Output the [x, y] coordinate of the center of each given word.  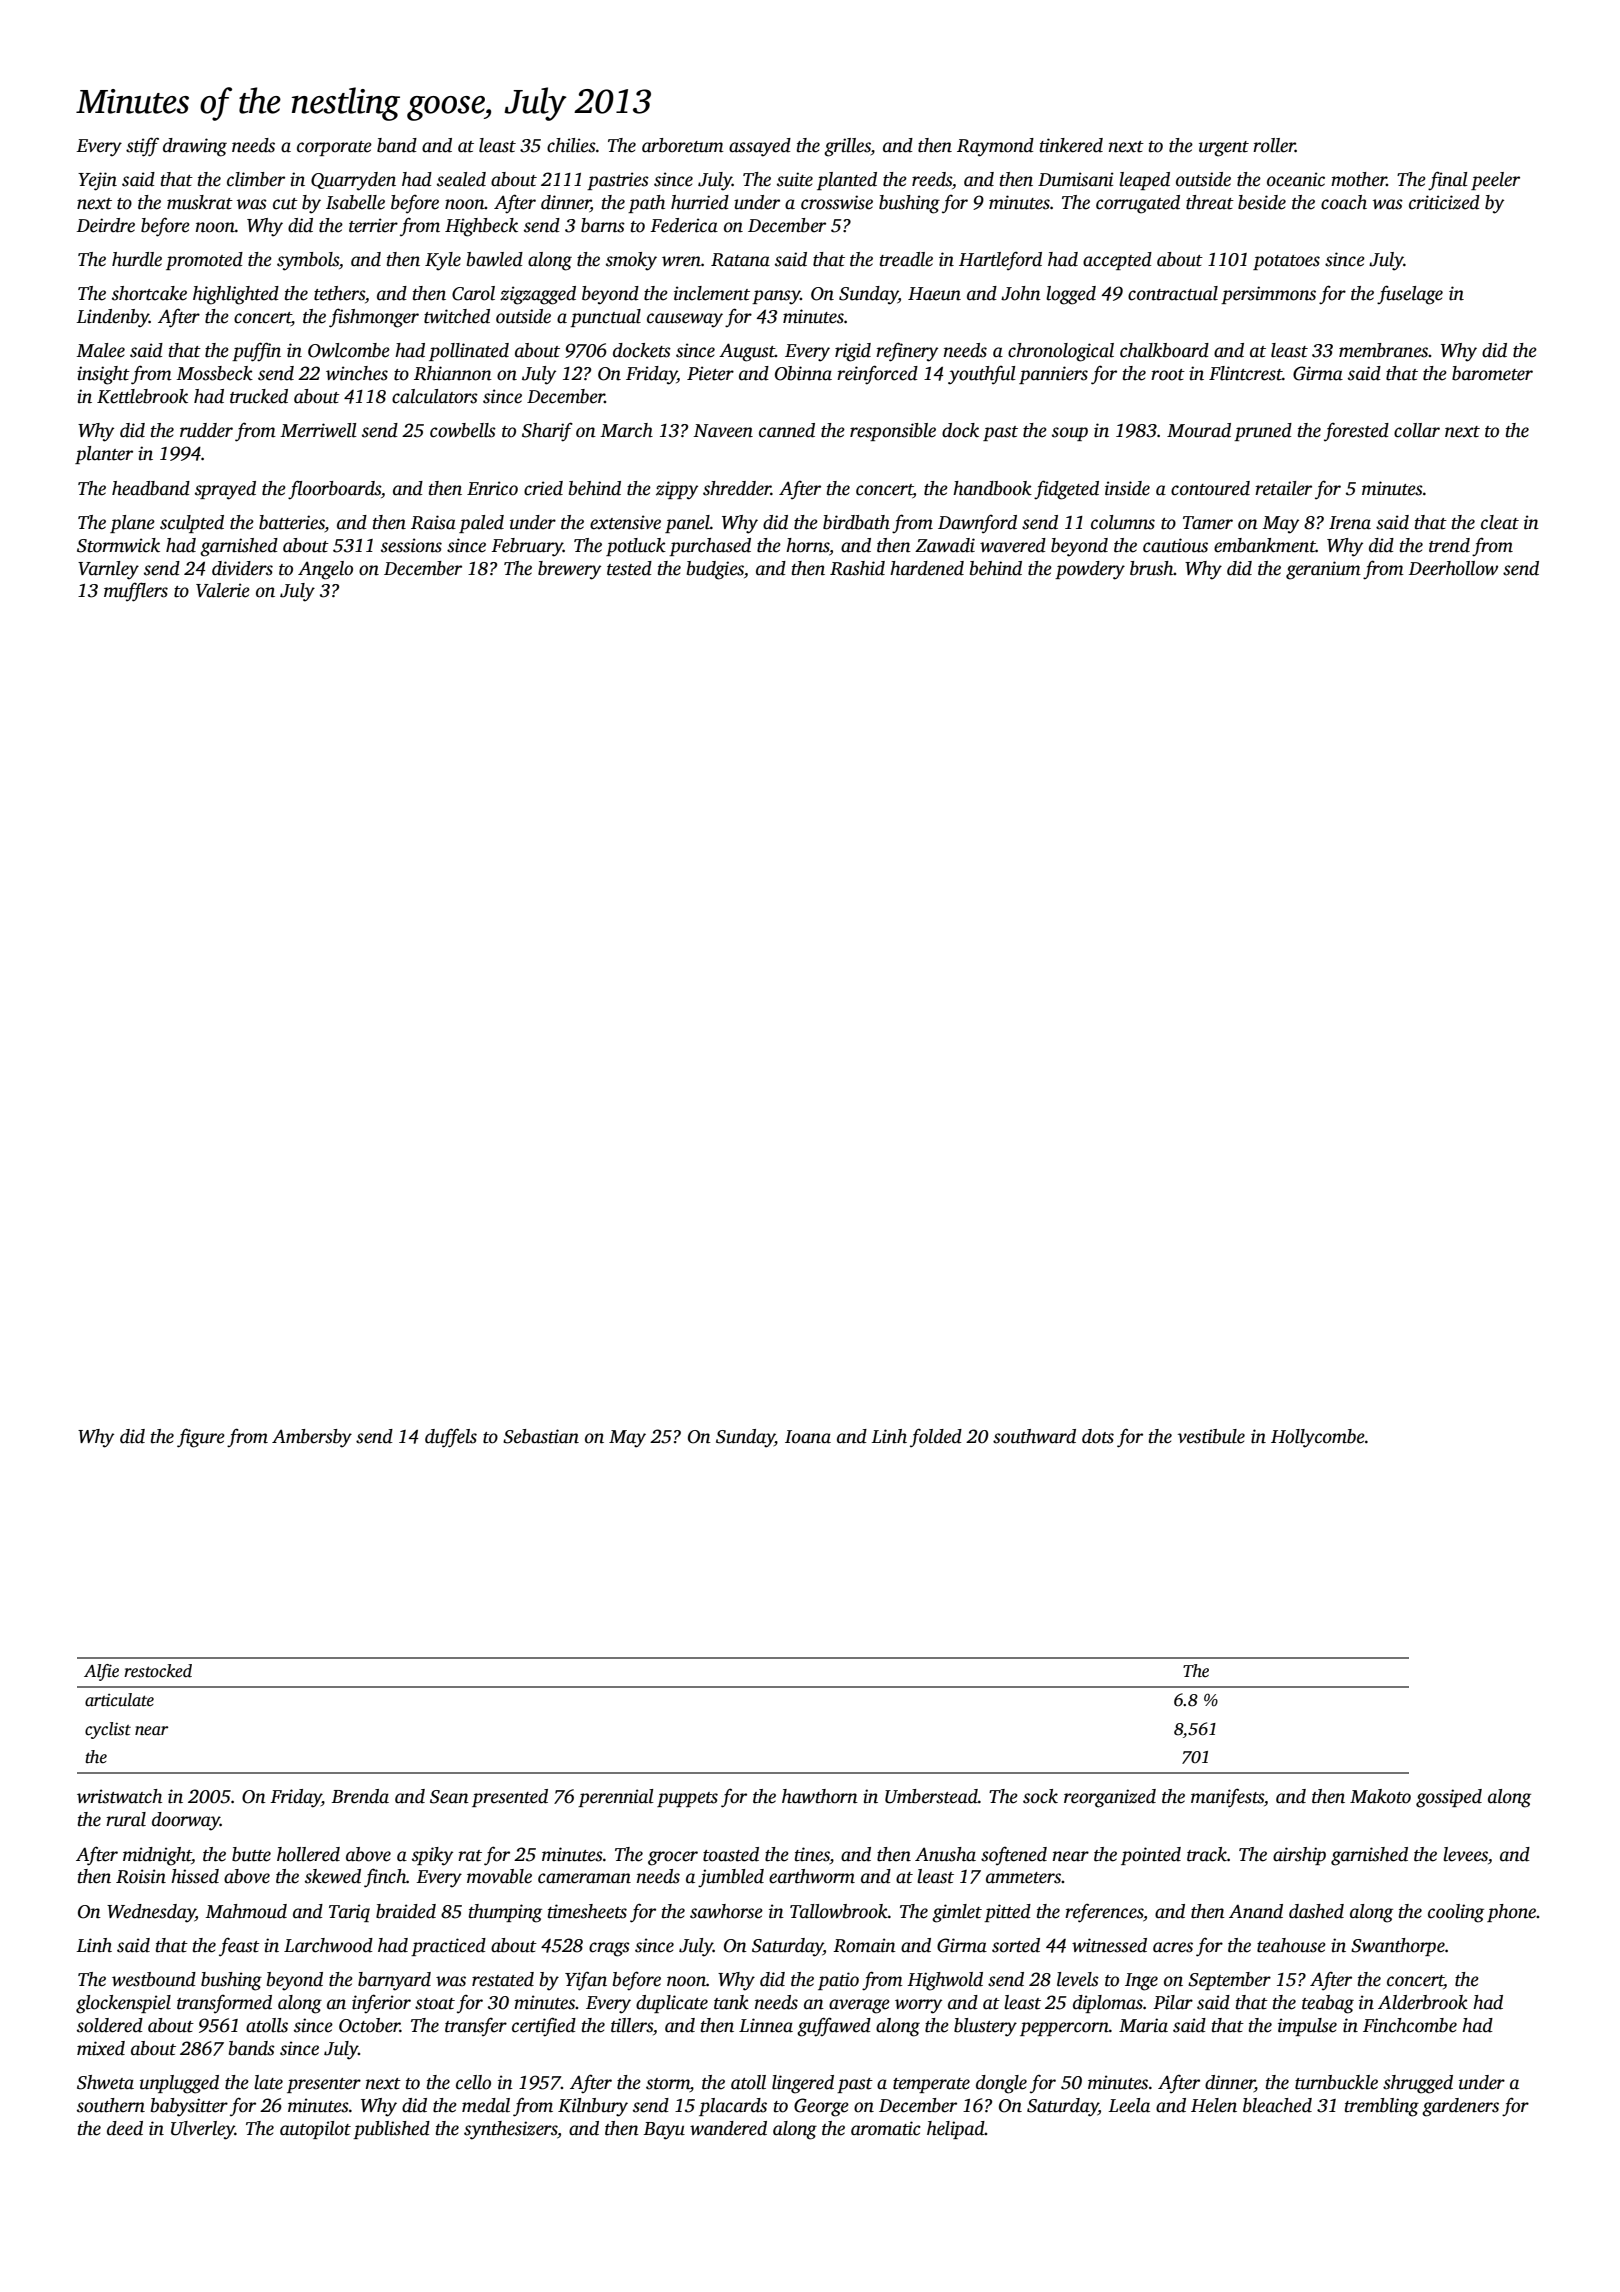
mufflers [136, 592]
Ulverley [203, 2130]
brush [1152, 568]
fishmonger [374, 318]
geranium [1323, 570]
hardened [927, 568]
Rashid [857, 568]
